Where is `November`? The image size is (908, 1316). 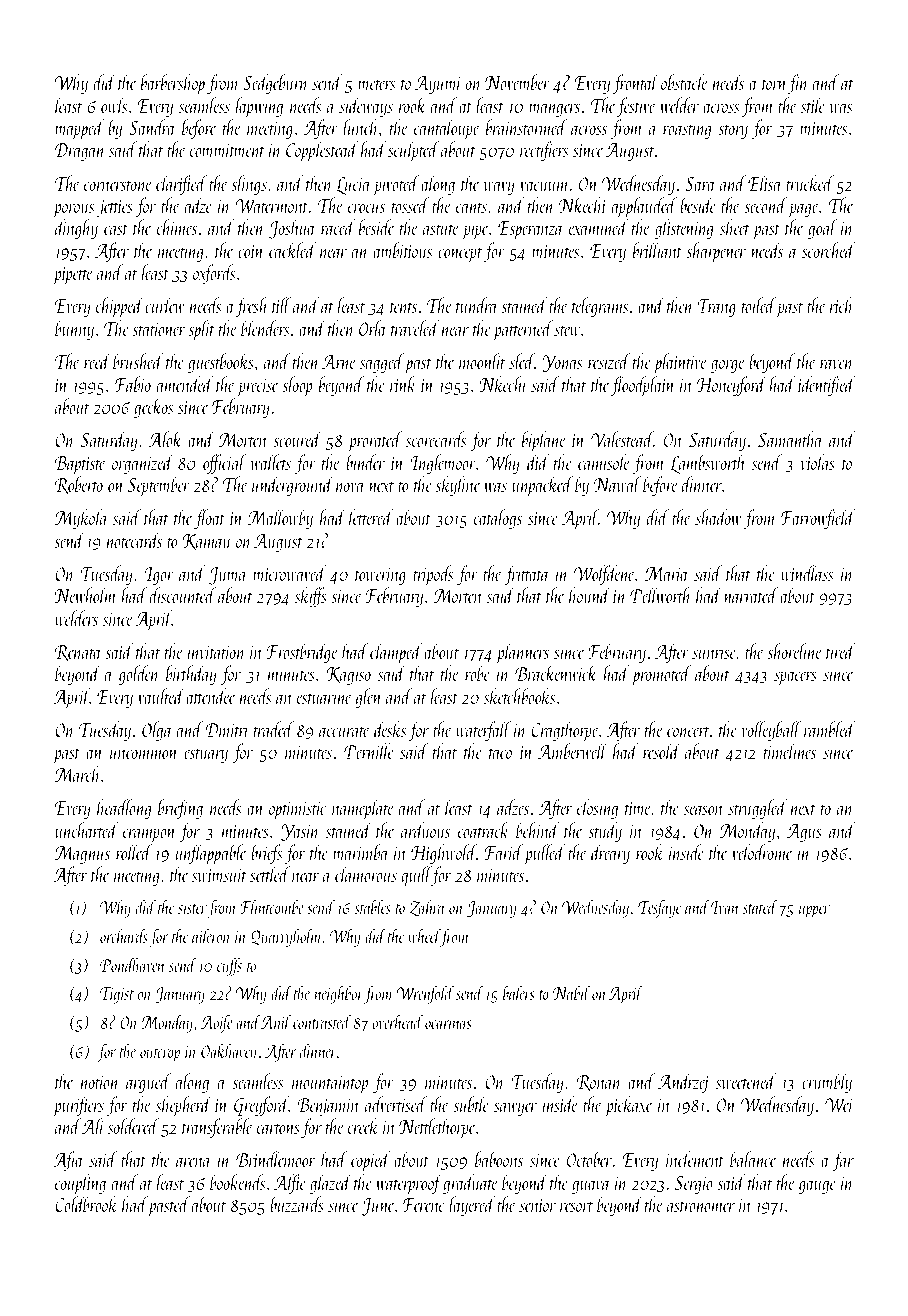 November is located at coordinates (517, 82).
